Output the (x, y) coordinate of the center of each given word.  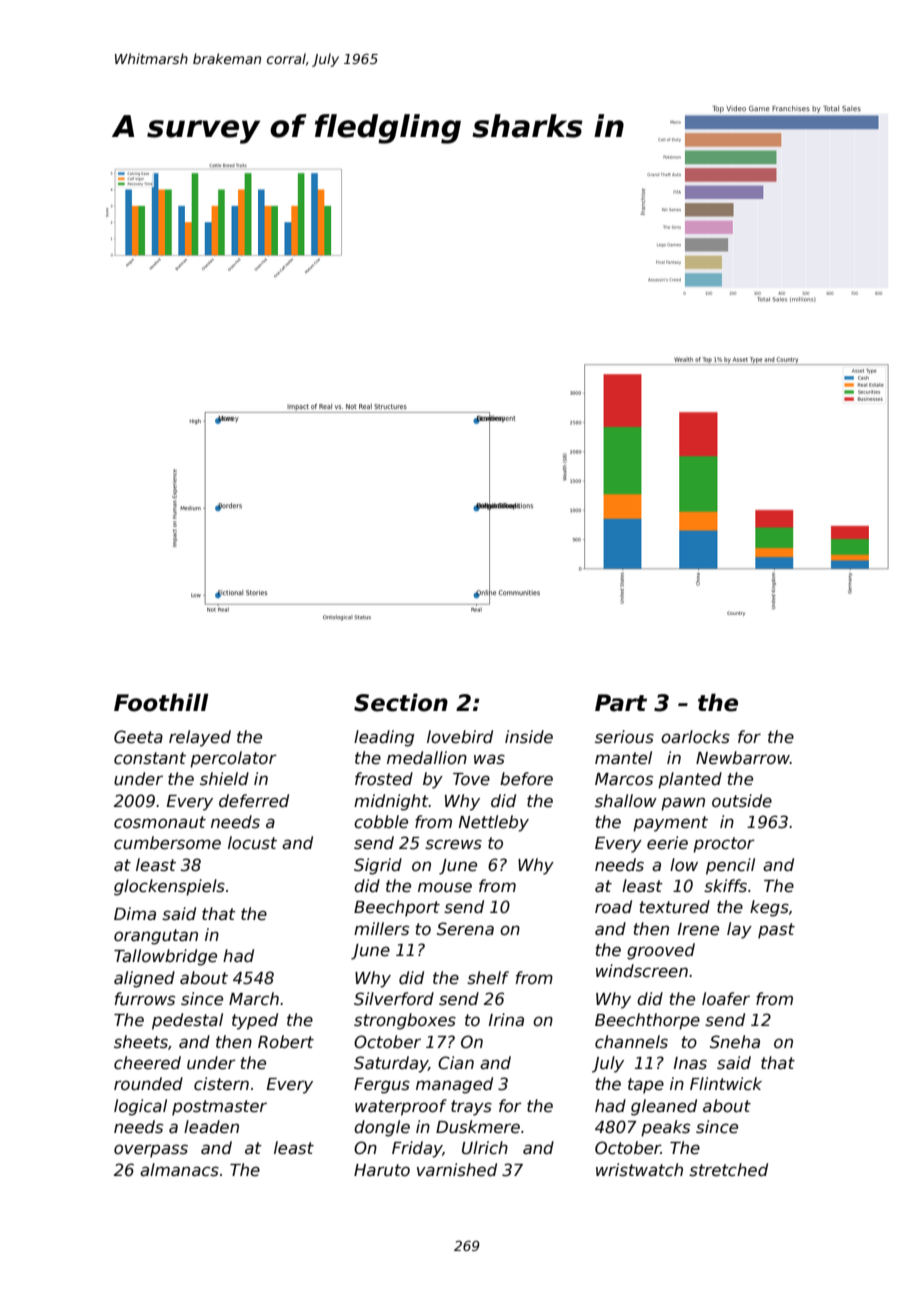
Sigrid (378, 866)
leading (384, 738)
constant (150, 758)
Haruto (382, 1170)
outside (742, 801)
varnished (457, 1170)
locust (252, 843)
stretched (728, 1170)
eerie (667, 843)
